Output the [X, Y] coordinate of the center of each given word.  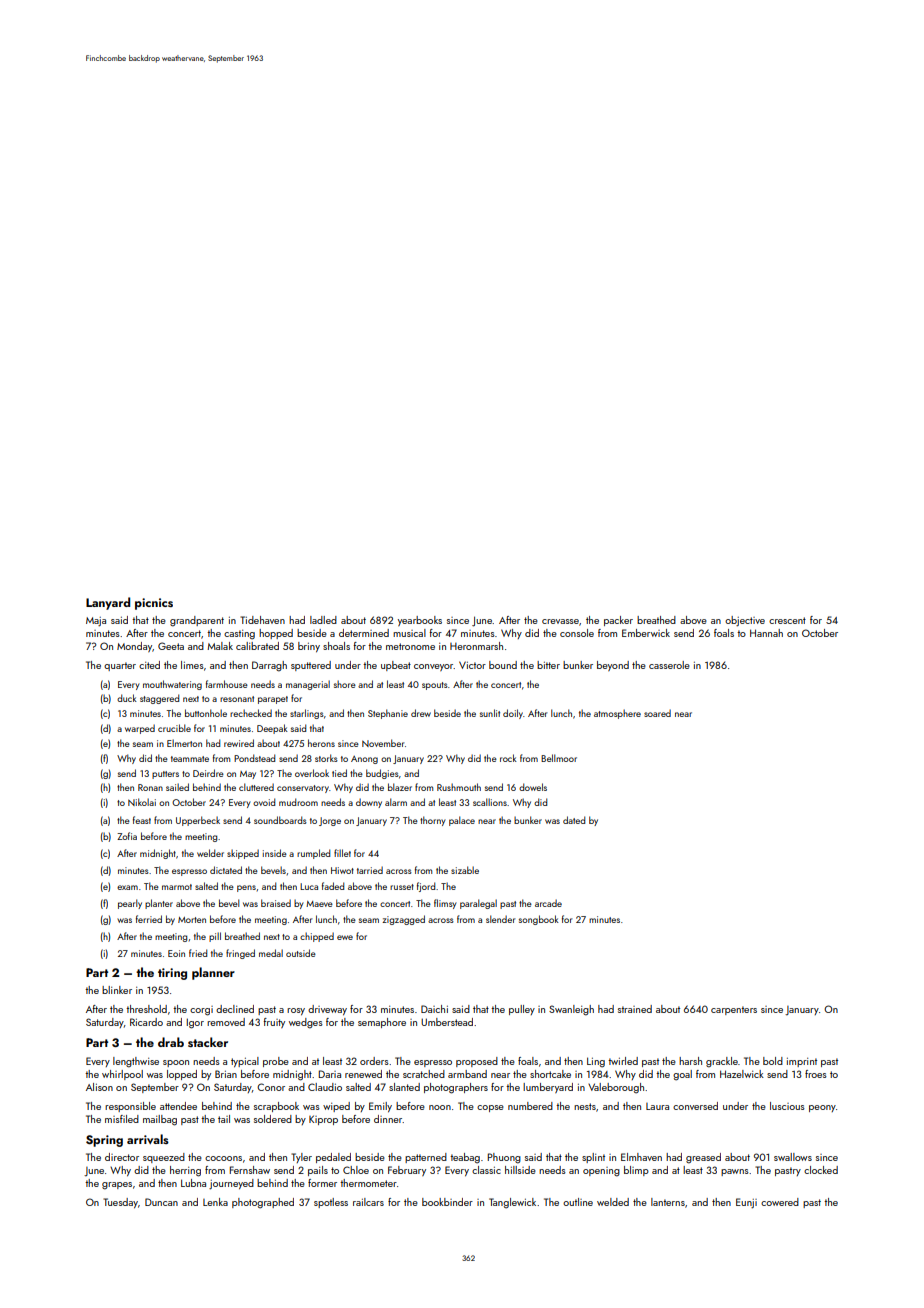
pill [215, 937]
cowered [780, 1202]
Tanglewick [512, 1203]
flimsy [445, 904]
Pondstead [254, 758]
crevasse [560, 621]
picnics [154, 604]
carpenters [734, 1010]
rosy [296, 1011]
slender [500, 919]
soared [657, 713]
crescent [787, 620]
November [383, 743]
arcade [548, 903]
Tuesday [120, 1203]
